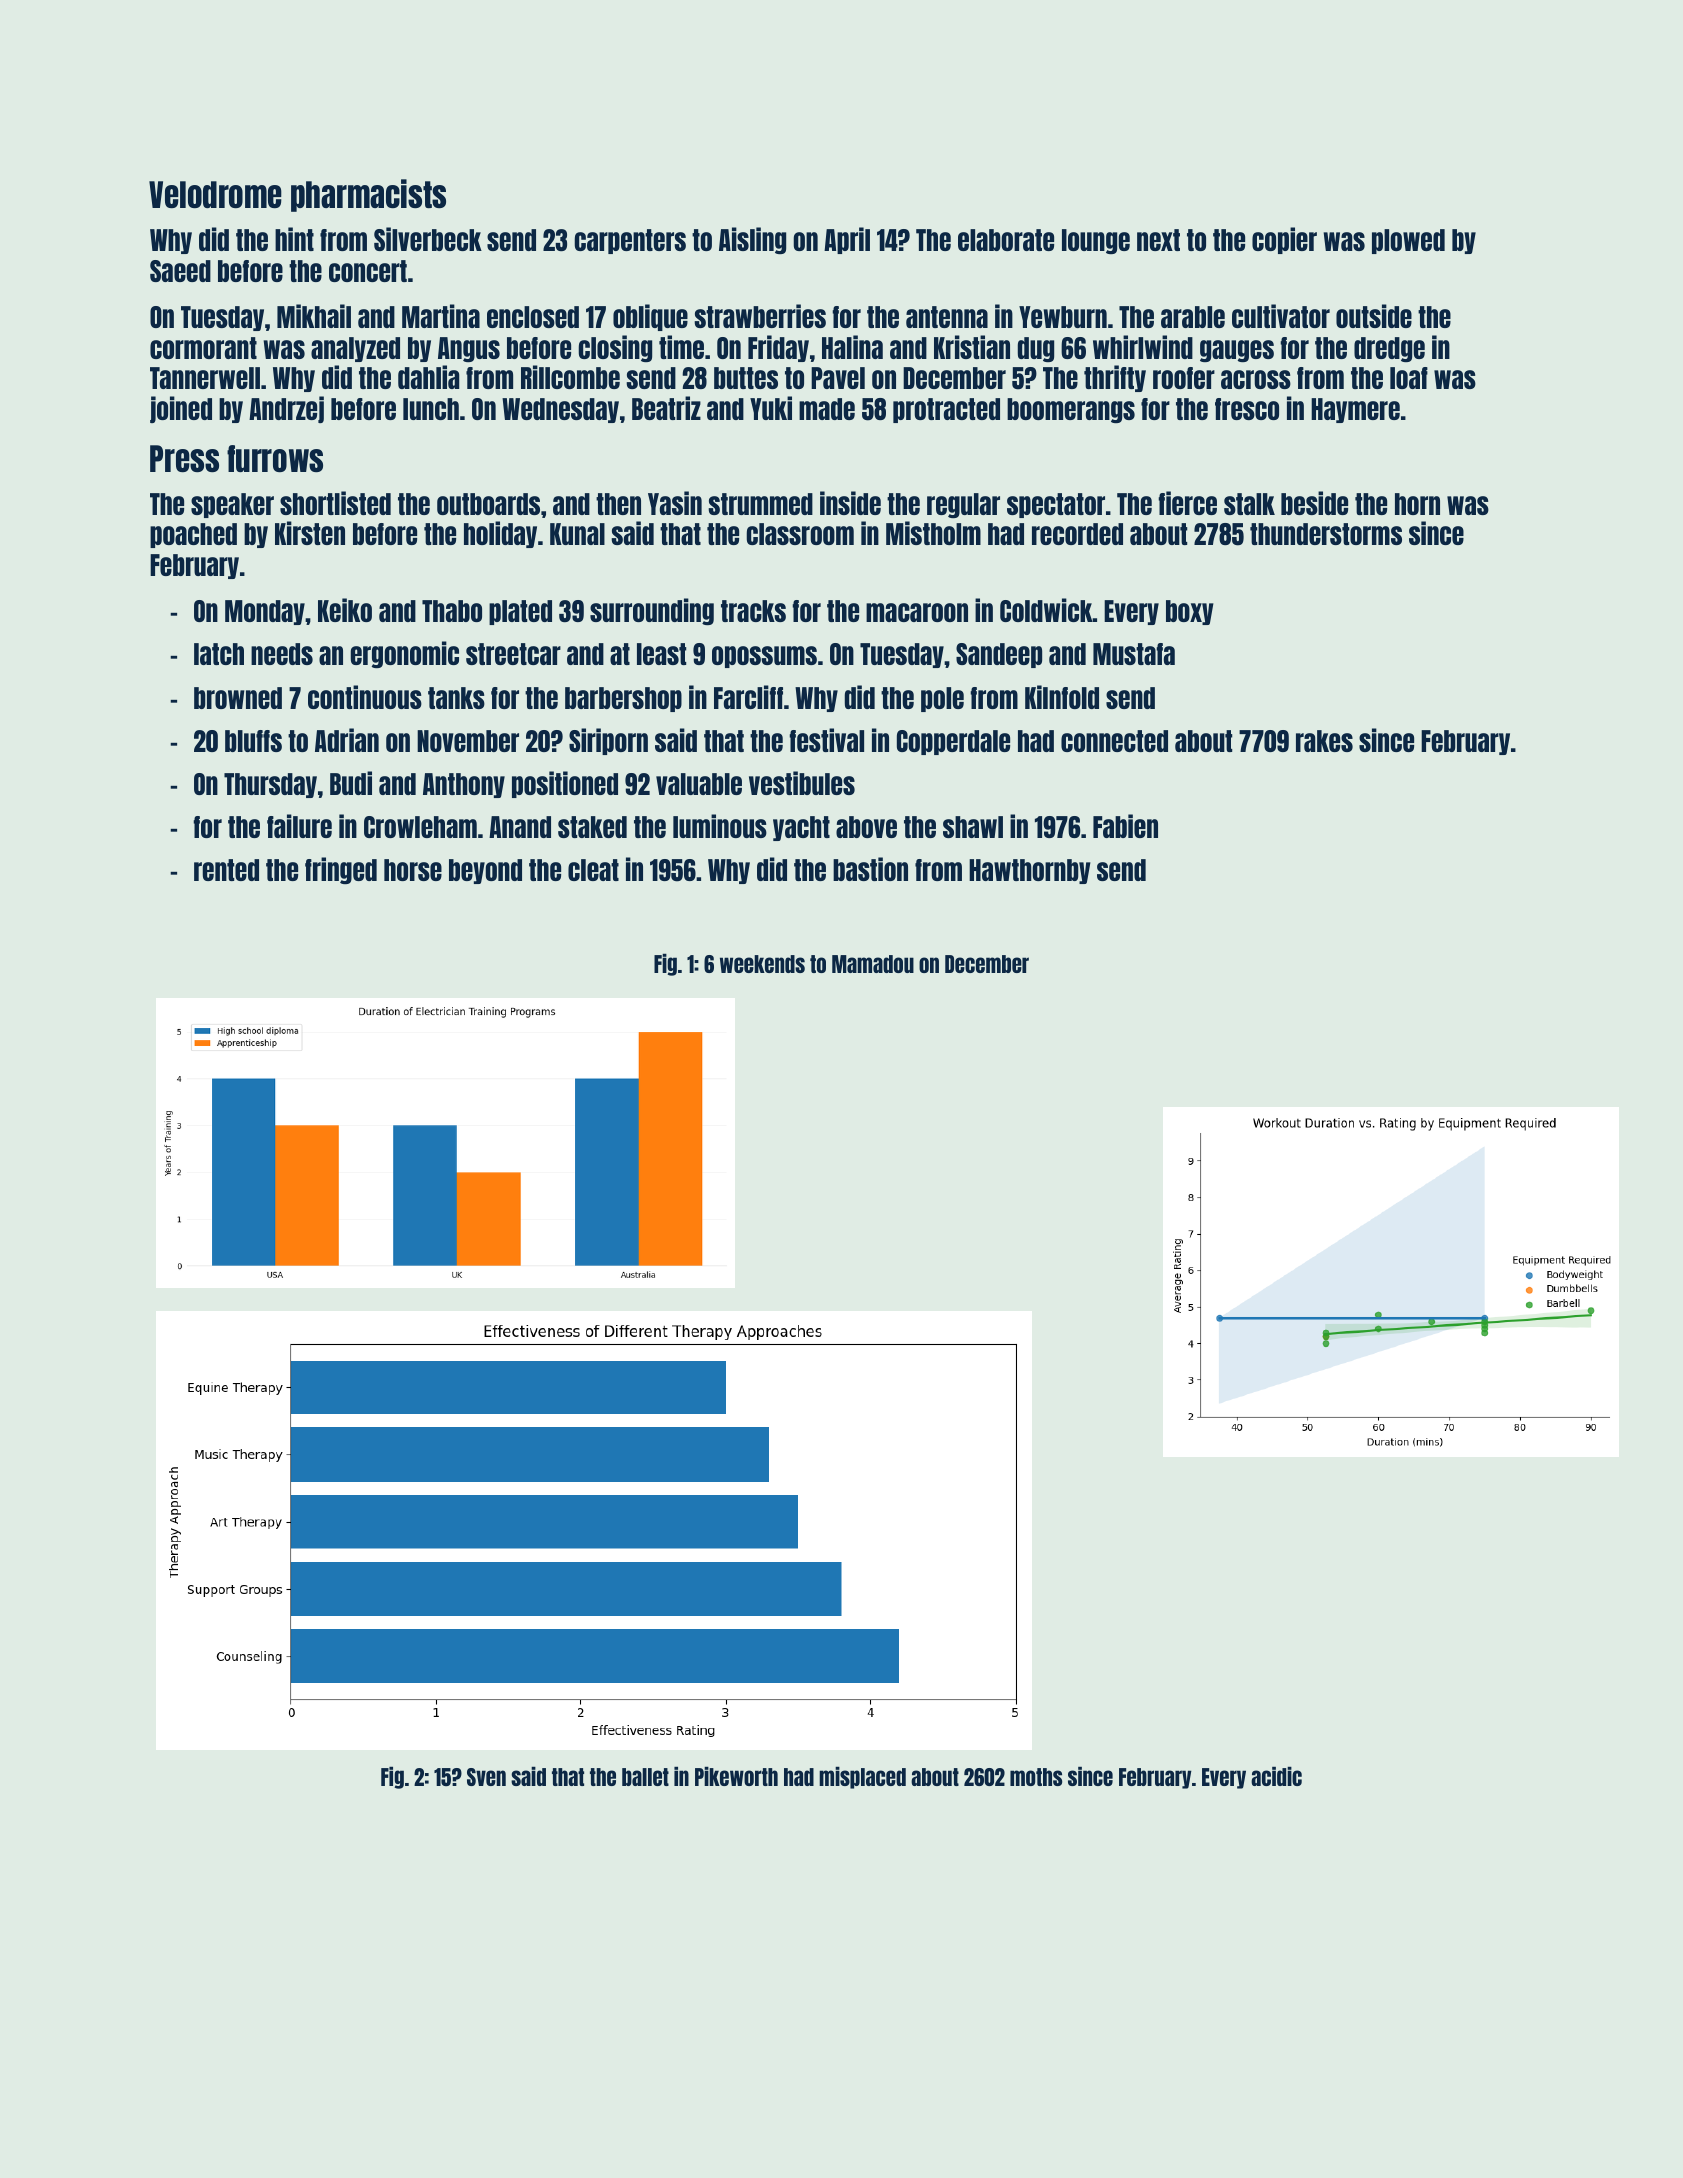 Image resolution: width=1683 pixels, height=2178 pixels. I want to click on Fabien, so click(1125, 826).
